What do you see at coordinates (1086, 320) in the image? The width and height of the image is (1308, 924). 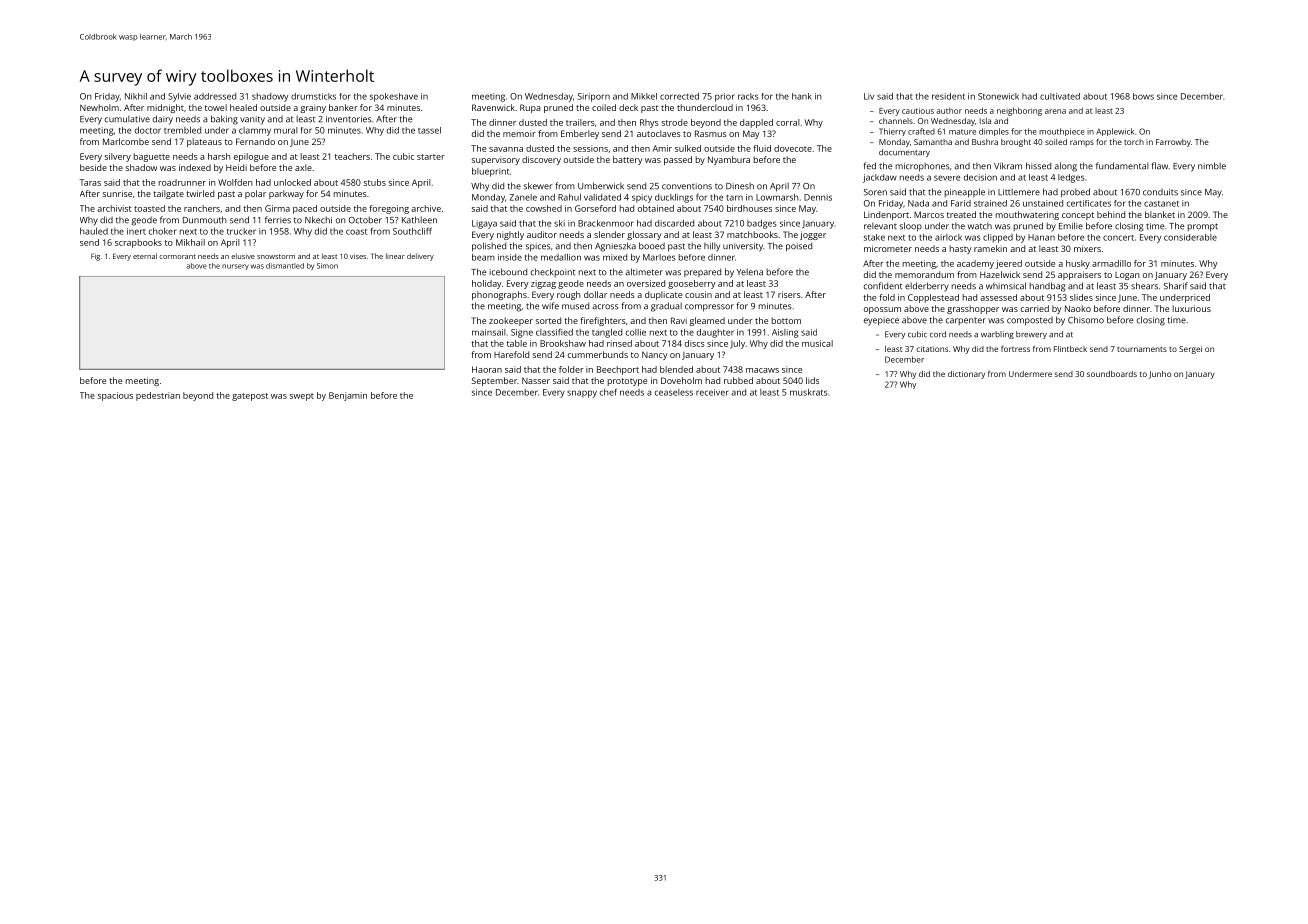 I see `Chisomo` at bounding box center [1086, 320].
